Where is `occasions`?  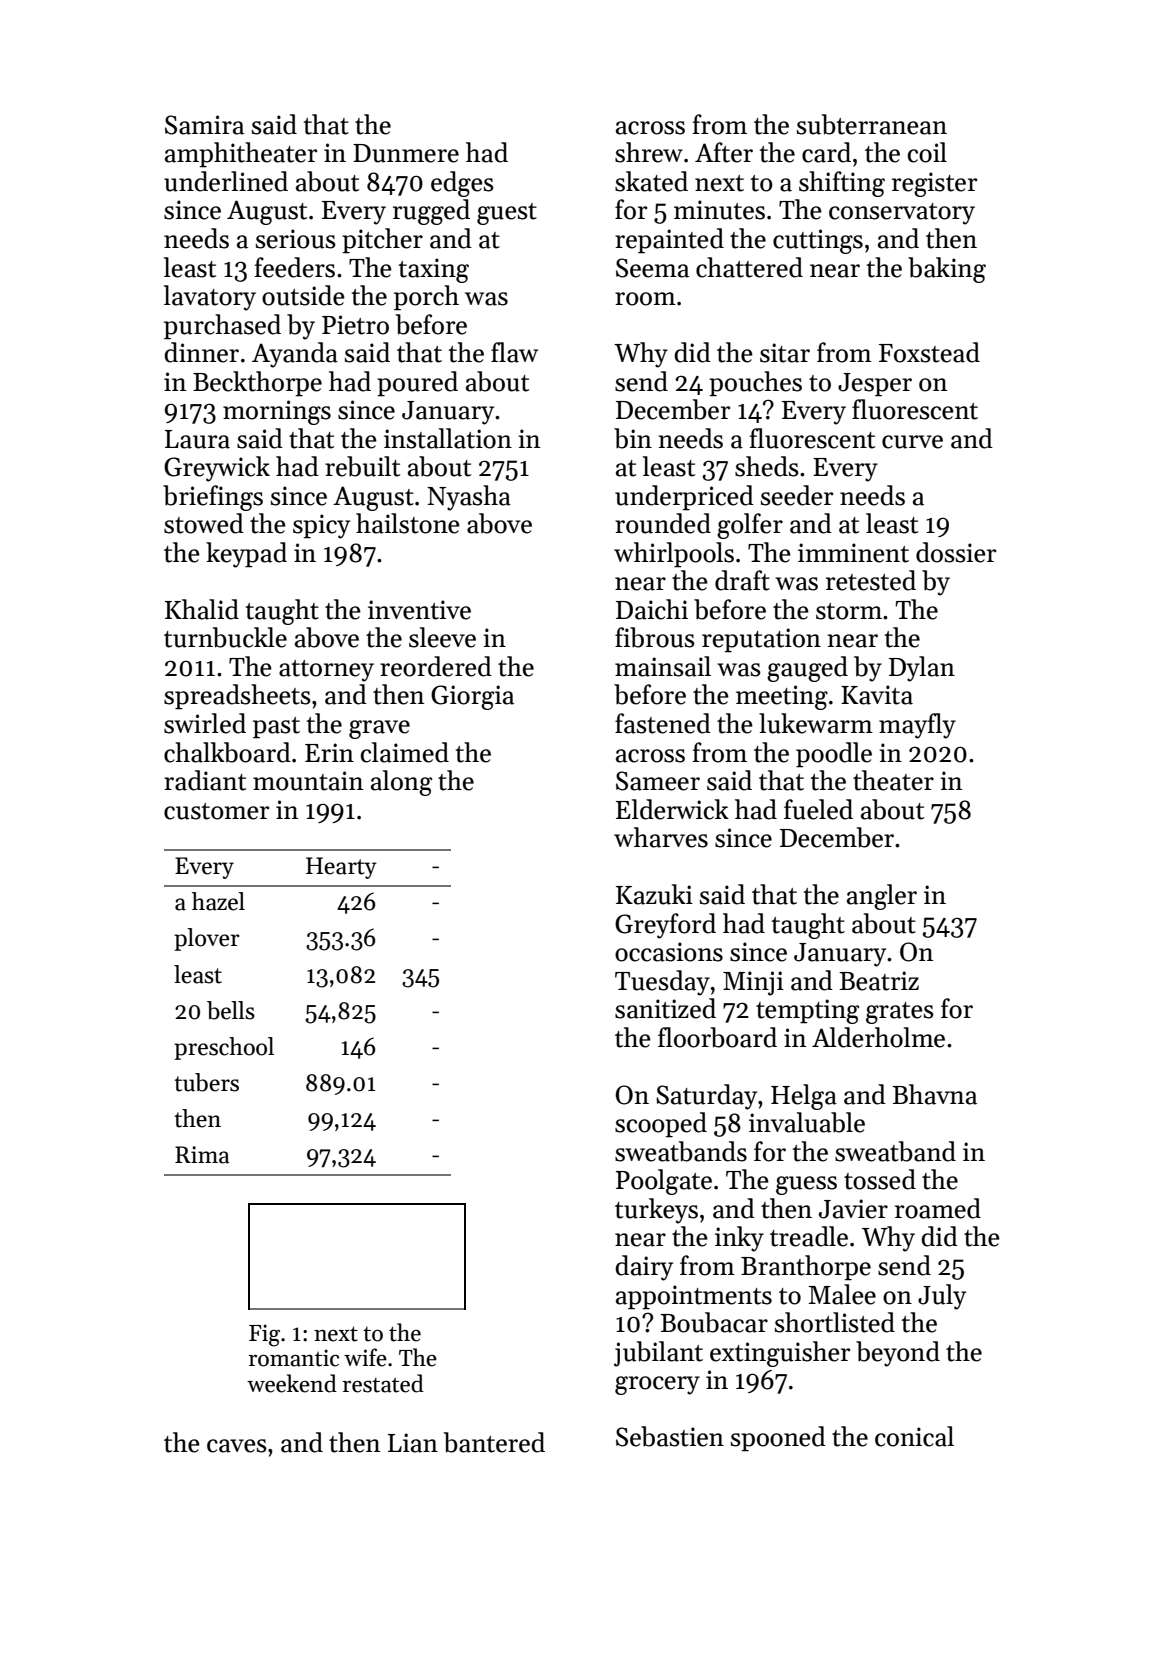
occasions is located at coordinates (669, 952).
